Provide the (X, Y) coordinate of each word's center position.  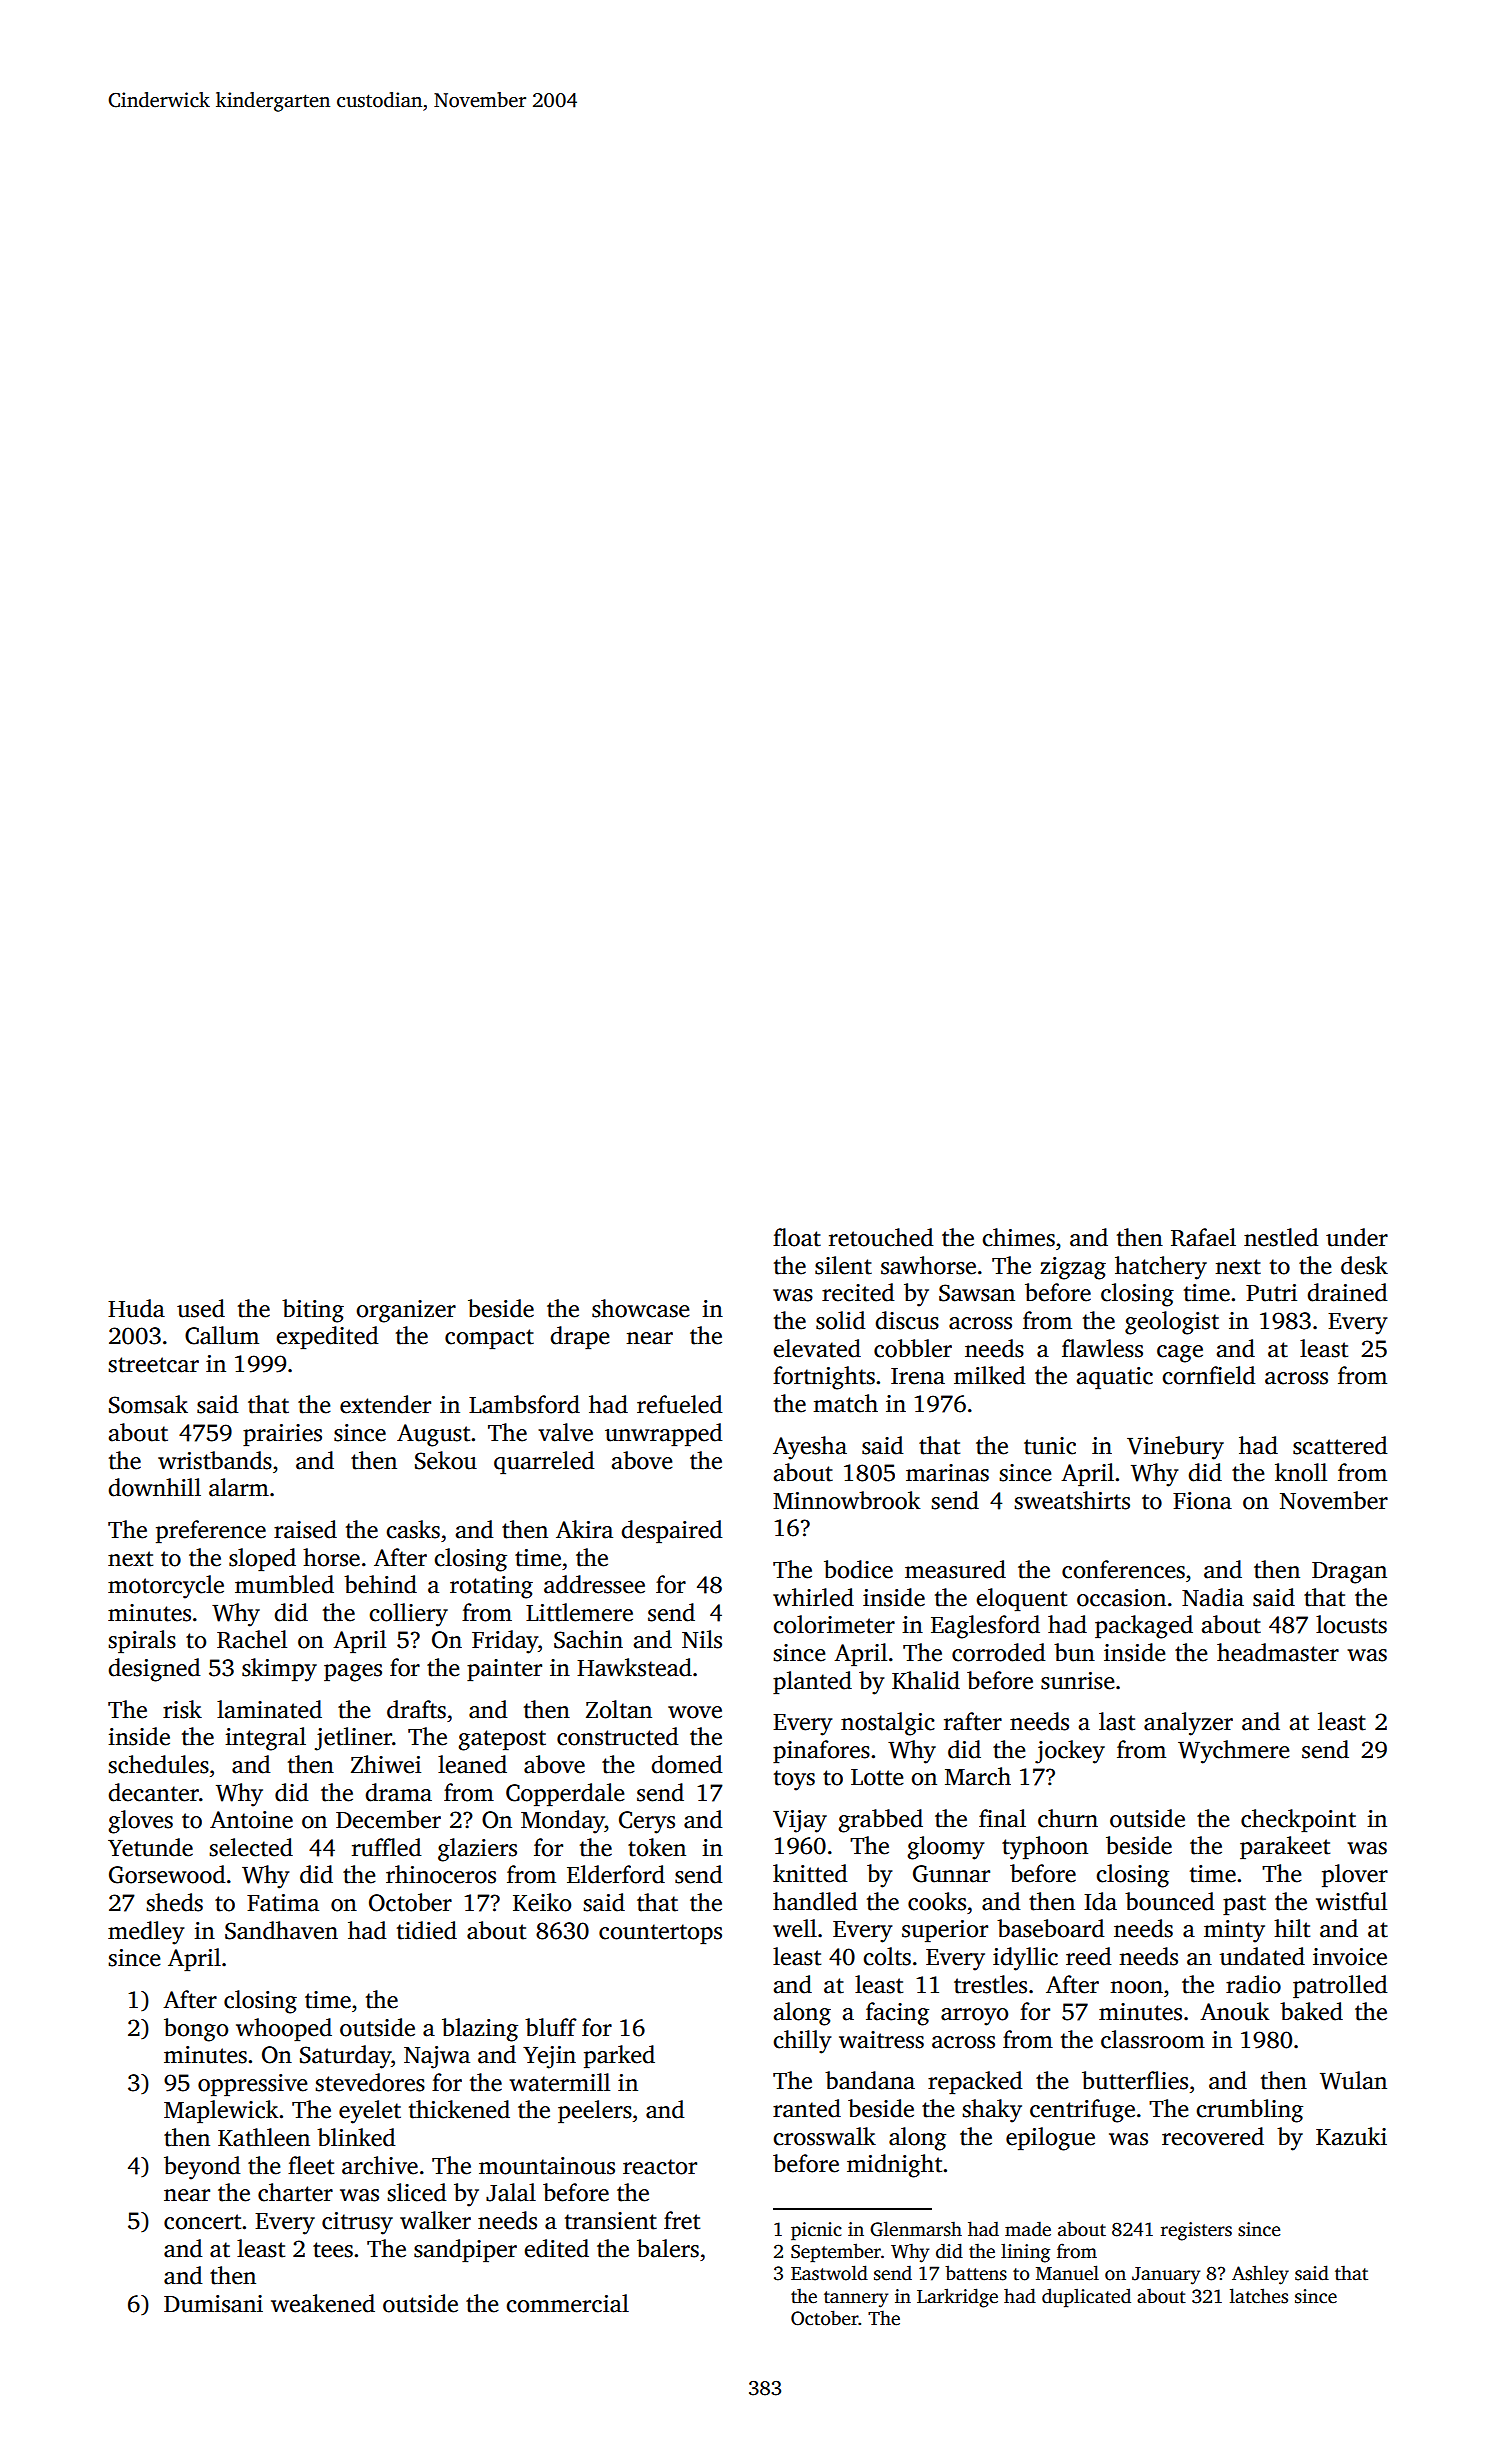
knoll (1301, 1472)
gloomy (946, 1848)
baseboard (1051, 1928)
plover (1355, 1876)
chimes (1018, 1237)
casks (413, 1529)
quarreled (544, 1463)
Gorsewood (167, 1874)
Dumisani (213, 2304)
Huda (136, 1308)
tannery (856, 2299)
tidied (427, 1930)
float (797, 1237)
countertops (660, 1934)
